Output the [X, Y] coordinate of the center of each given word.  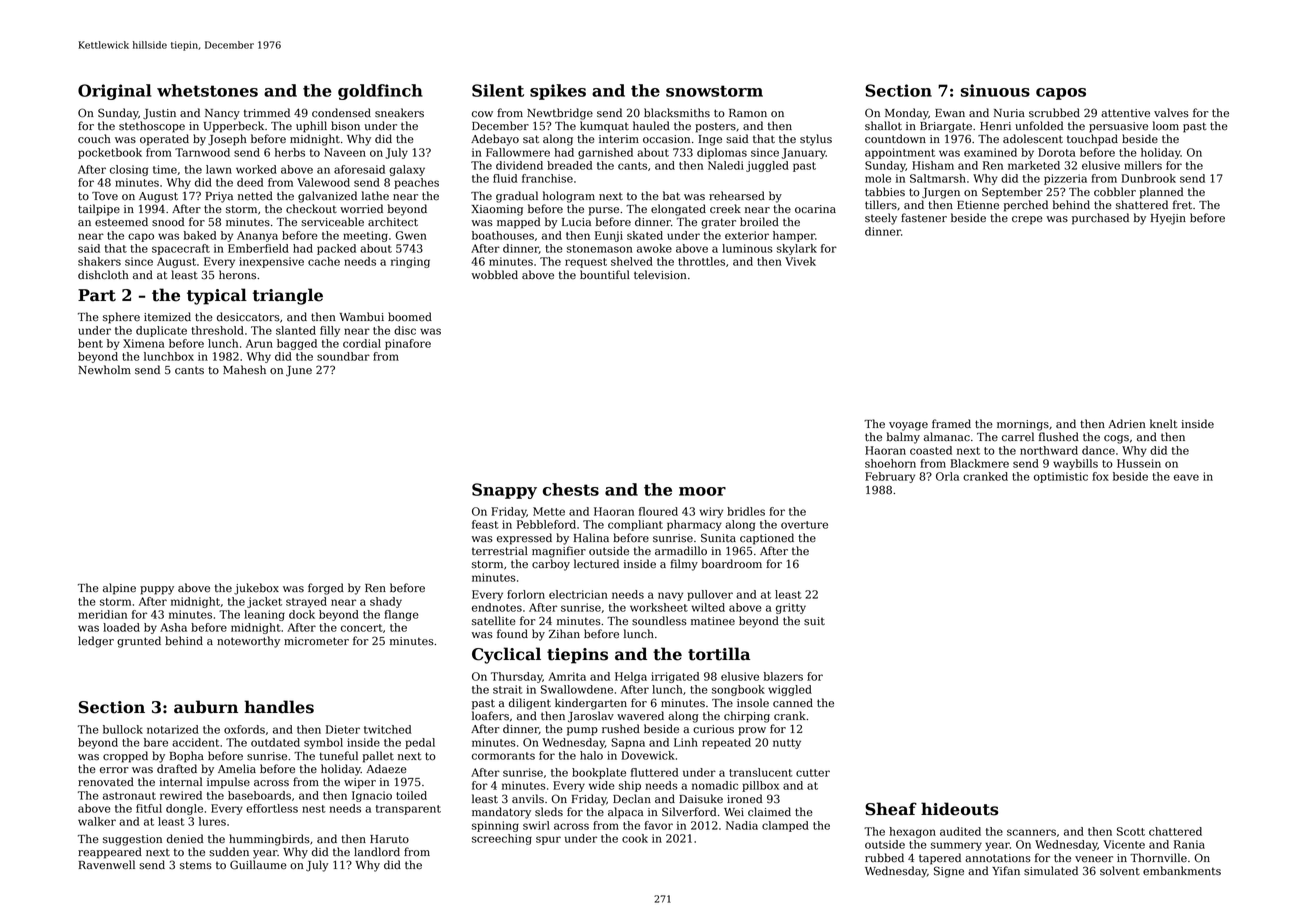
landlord [377, 852]
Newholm [104, 370]
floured [658, 511]
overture [804, 525]
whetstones [207, 90]
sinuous [995, 90]
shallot [883, 126]
